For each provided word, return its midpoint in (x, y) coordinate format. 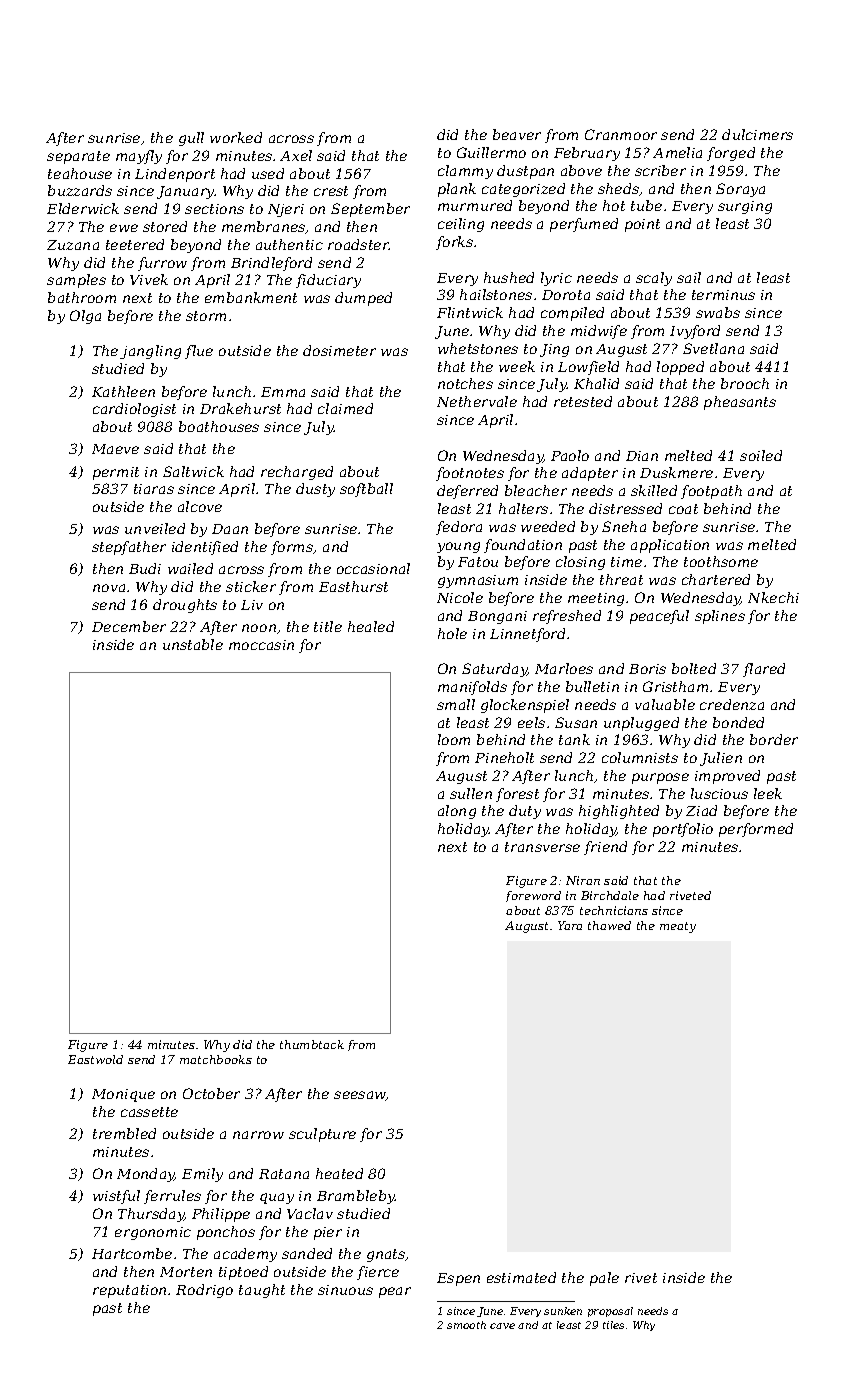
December (129, 626)
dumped (363, 299)
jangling (150, 352)
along (457, 812)
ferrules (172, 1197)
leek (768, 793)
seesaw (360, 1096)
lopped (680, 368)
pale (604, 1279)
